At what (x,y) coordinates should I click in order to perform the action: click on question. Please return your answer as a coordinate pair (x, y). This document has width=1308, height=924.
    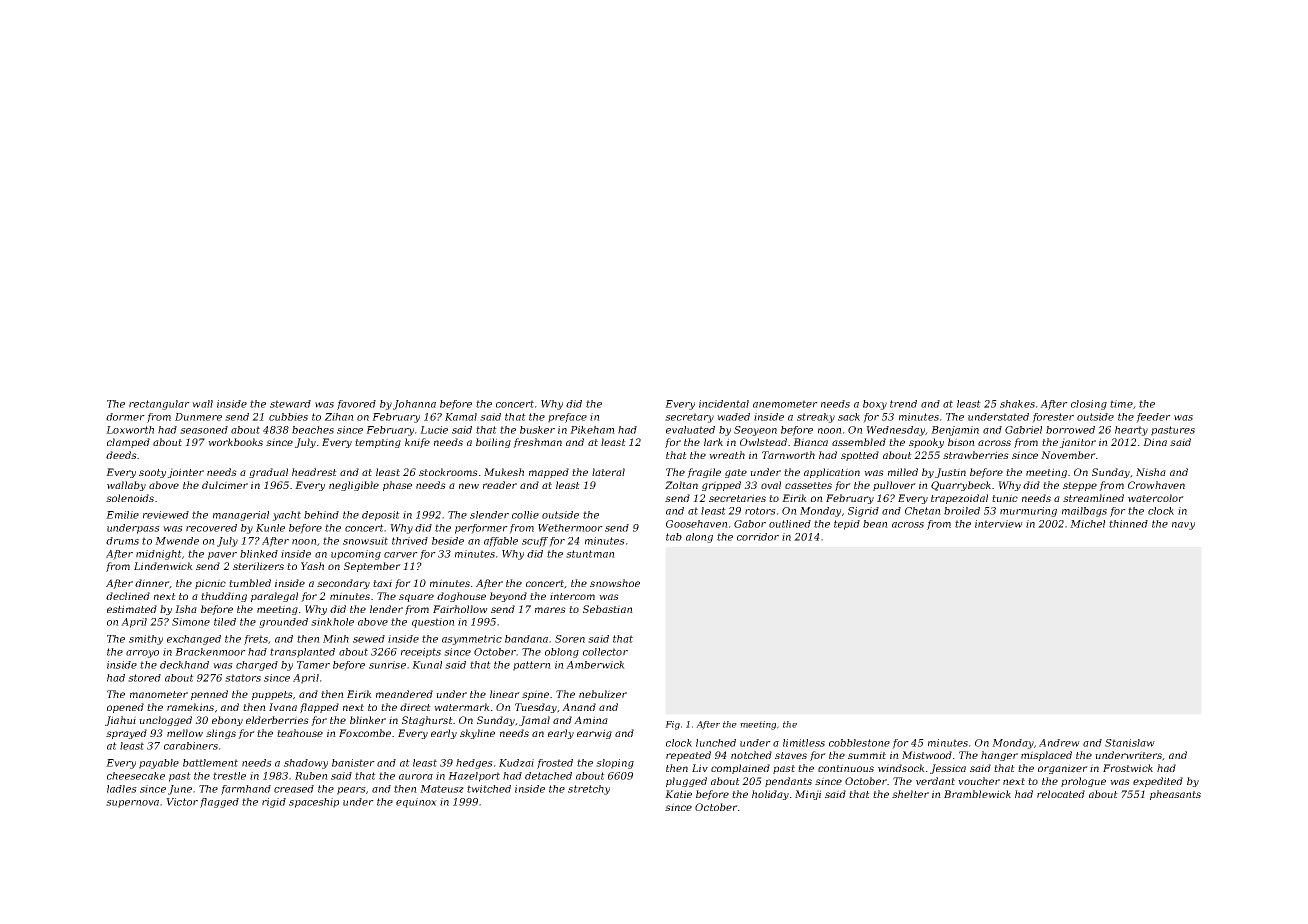
    Looking at the image, I should click on (433, 623).
